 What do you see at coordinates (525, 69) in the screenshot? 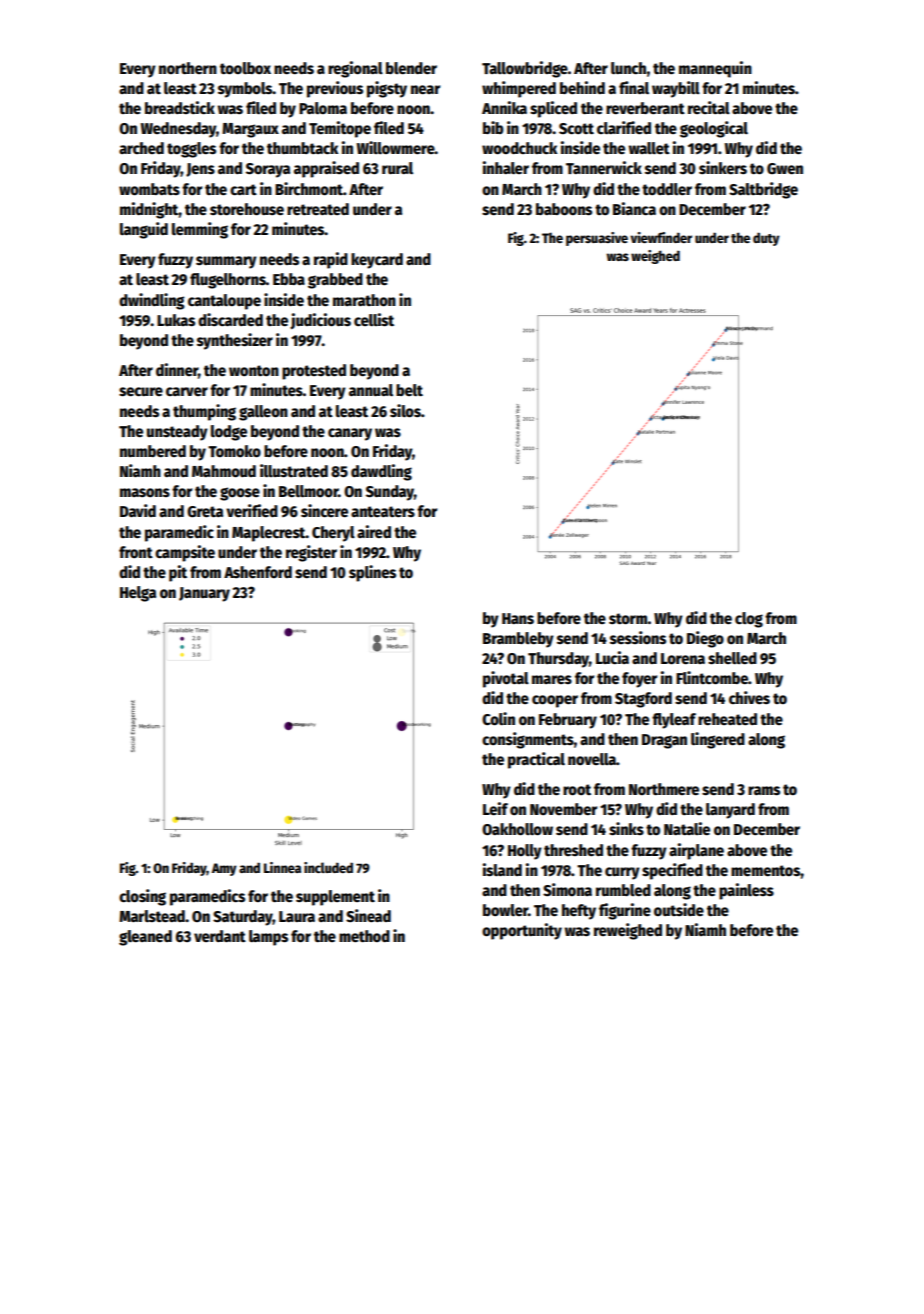
I see `Tallowbridge` at bounding box center [525, 69].
